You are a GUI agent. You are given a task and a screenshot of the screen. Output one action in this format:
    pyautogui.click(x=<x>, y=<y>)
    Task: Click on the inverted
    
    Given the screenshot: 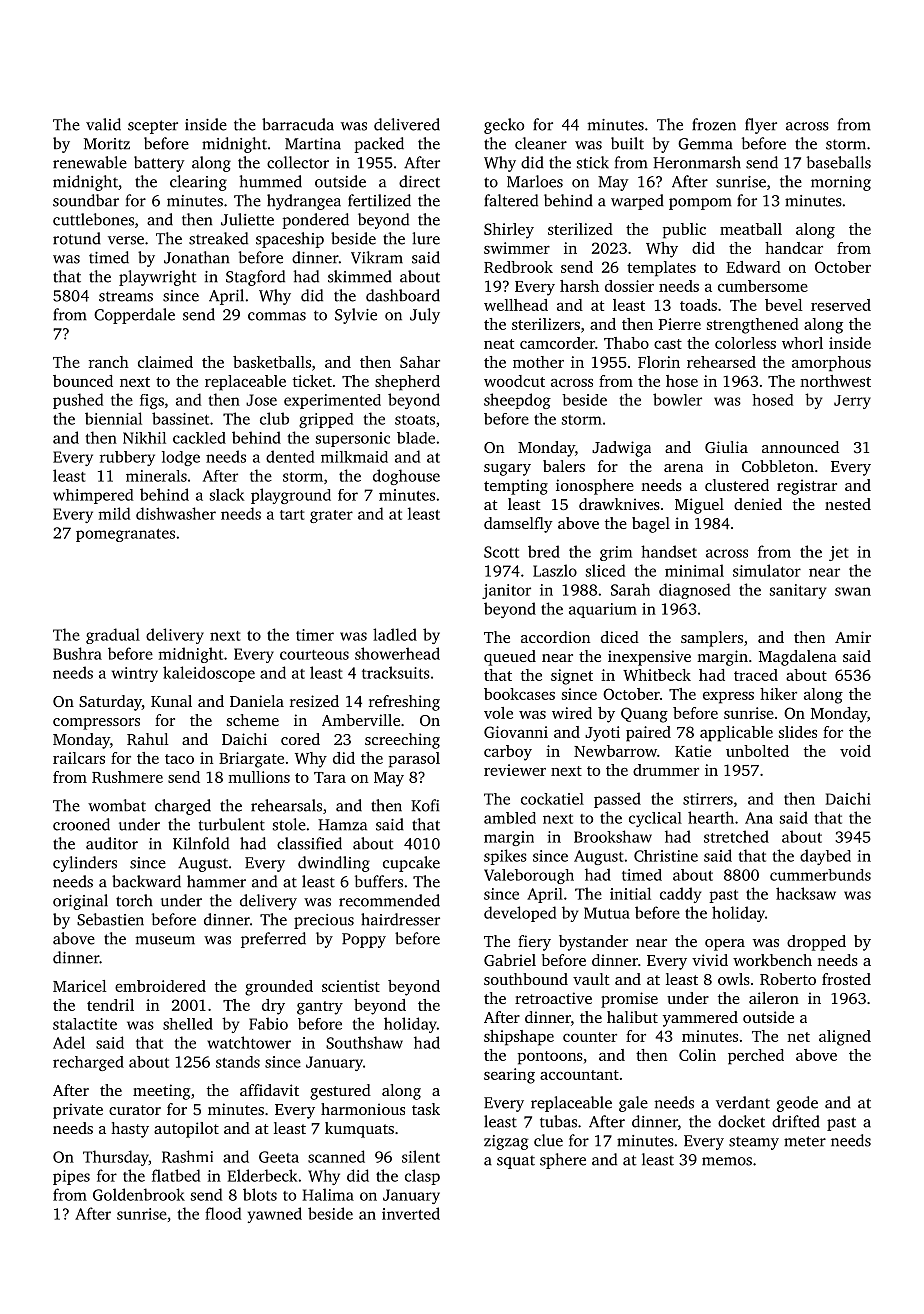 What is the action you would take?
    pyautogui.click(x=411, y=1213)
